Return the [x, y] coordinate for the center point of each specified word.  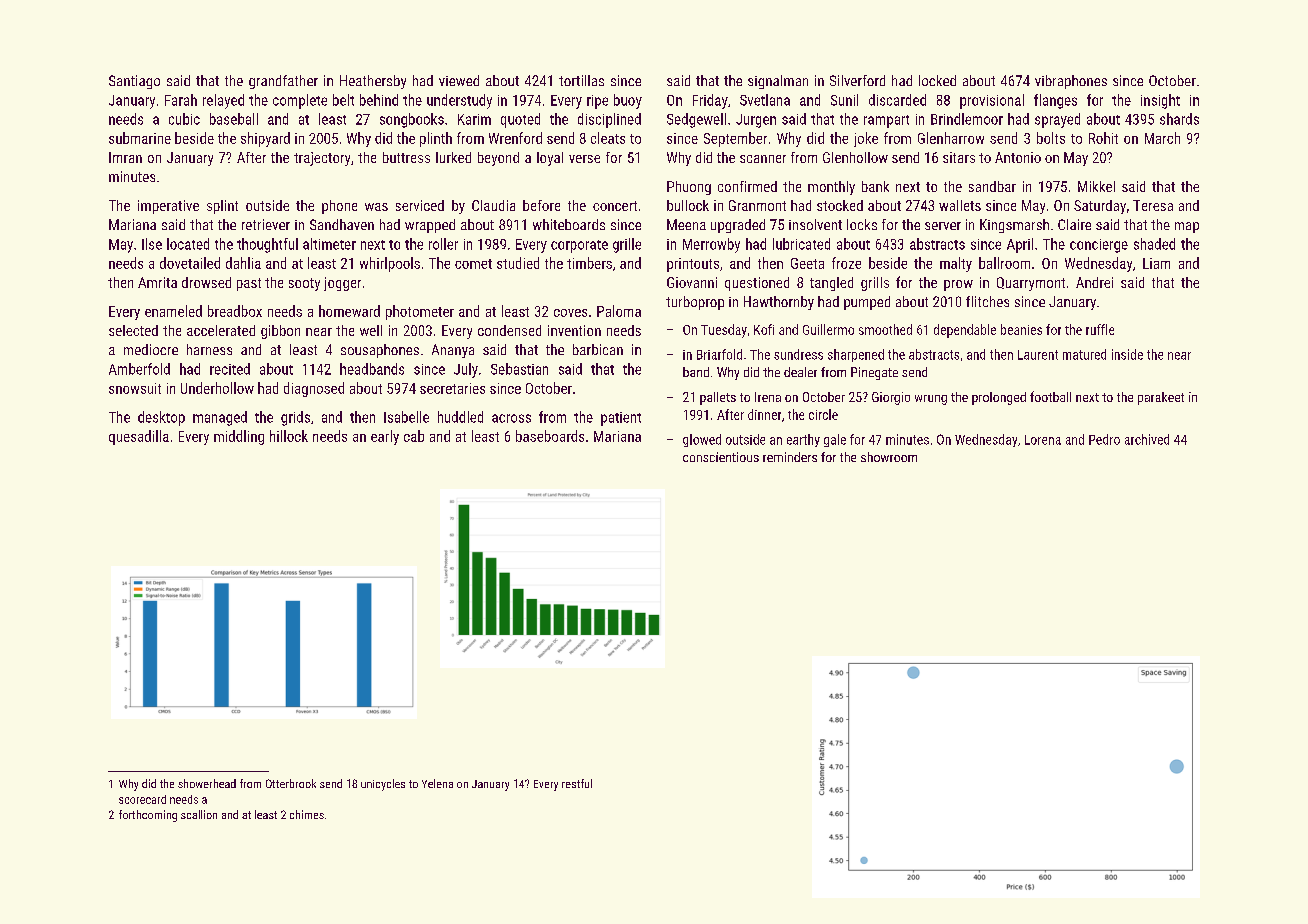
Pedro [1104, 439]
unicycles [383, 785]
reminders [790, 457]
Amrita [157, 282]
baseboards [550, 436]
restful [577, 783]
